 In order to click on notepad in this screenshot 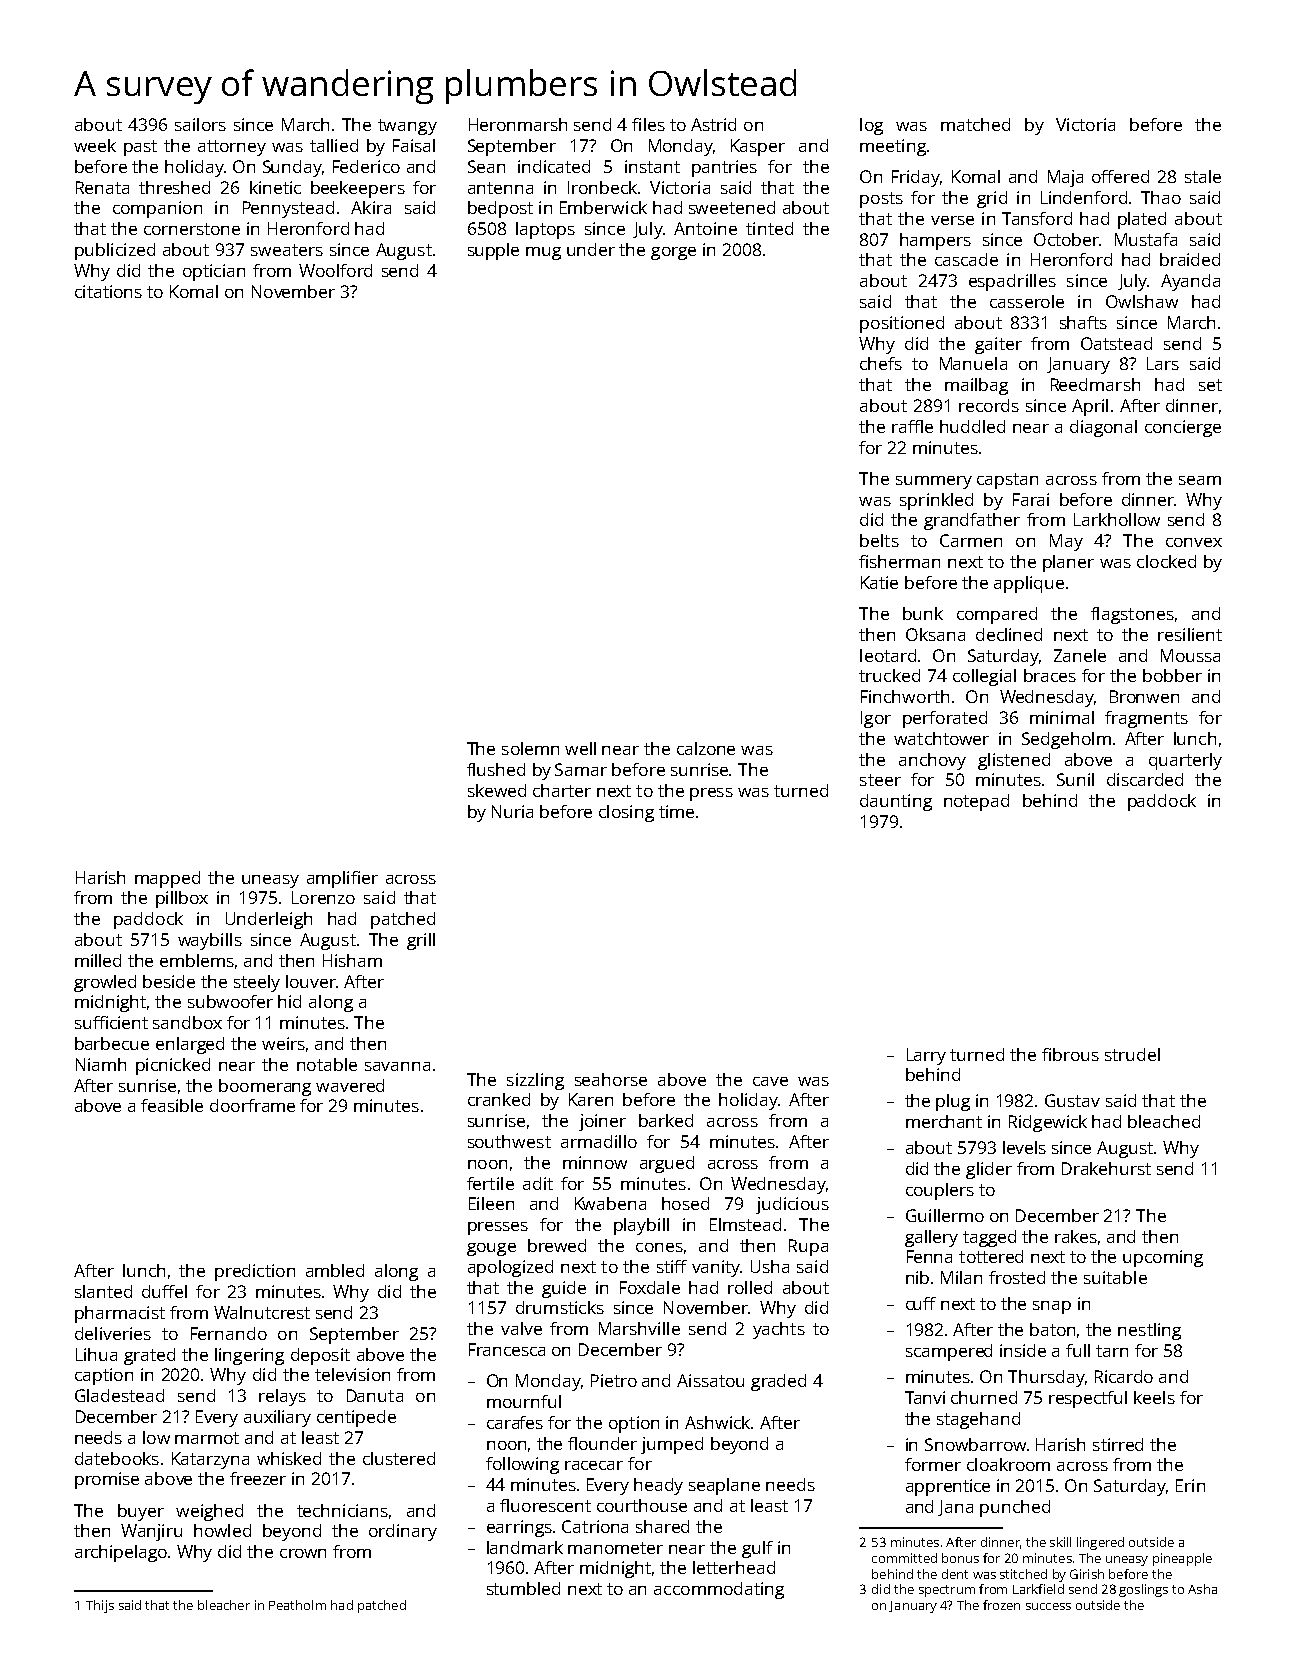, I will do `click(976, 802)`.
